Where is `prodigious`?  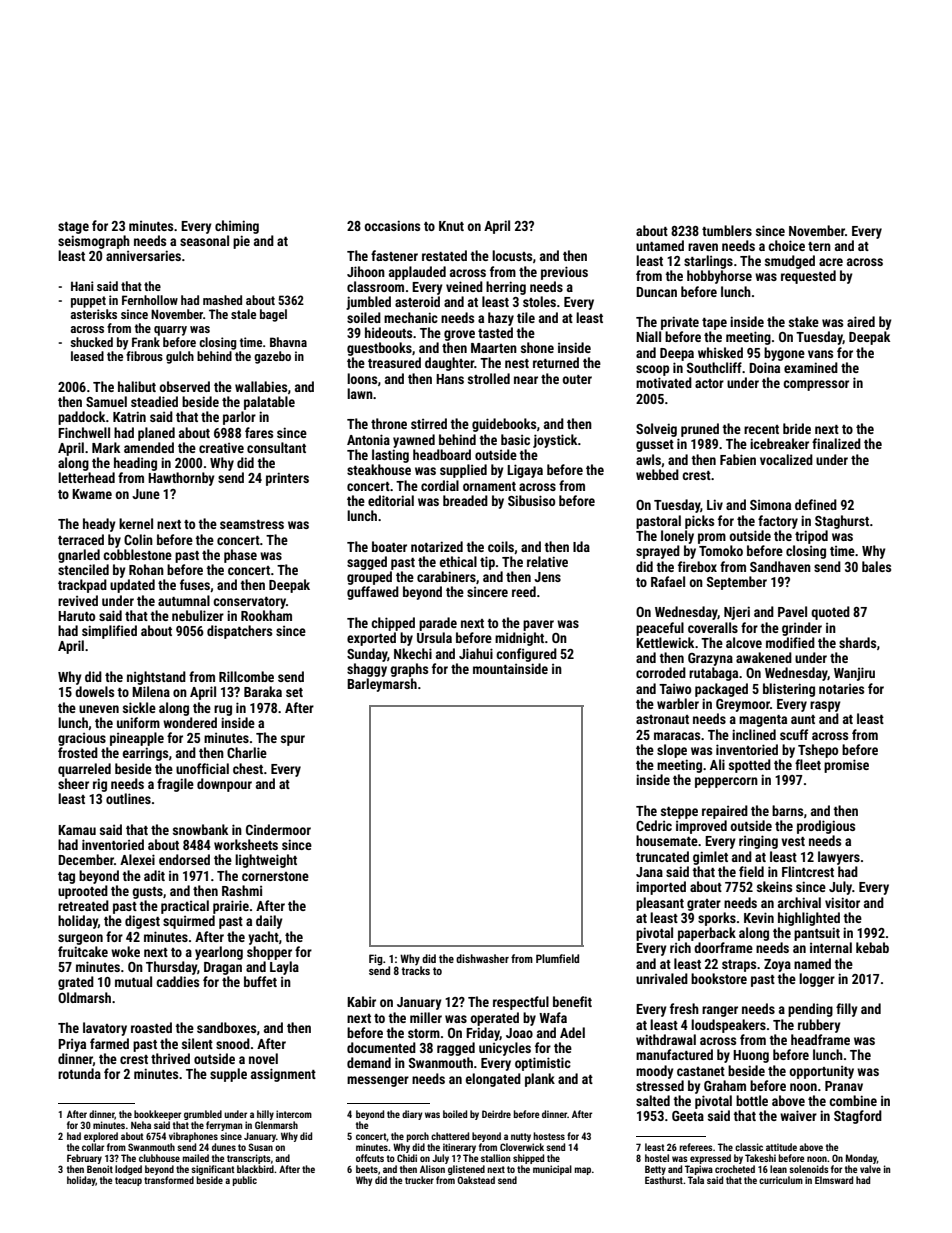 prodigious is located at coordinates (826, 827).
